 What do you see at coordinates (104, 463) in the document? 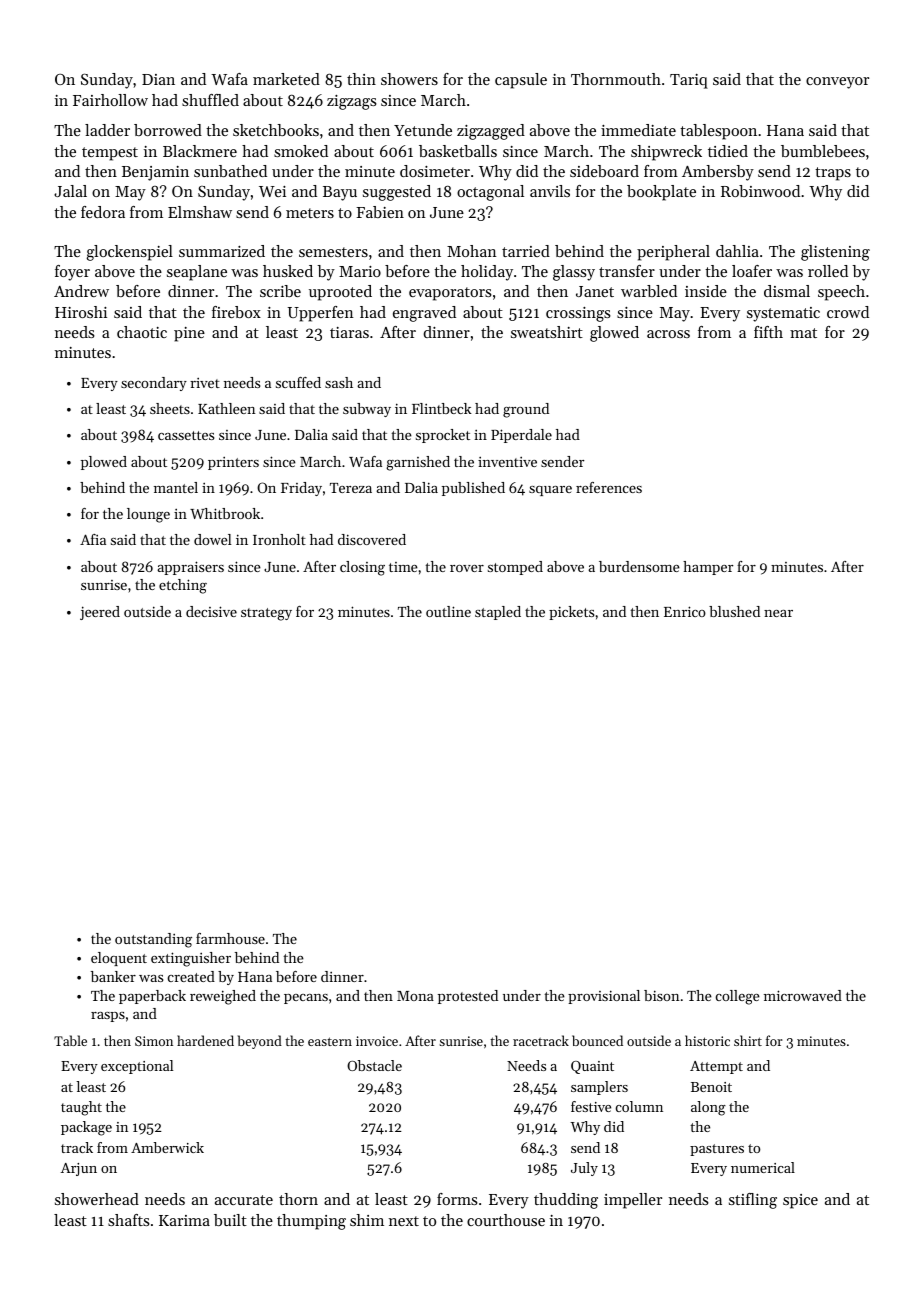
I see `plowed` at bounding box center [104, 463].
